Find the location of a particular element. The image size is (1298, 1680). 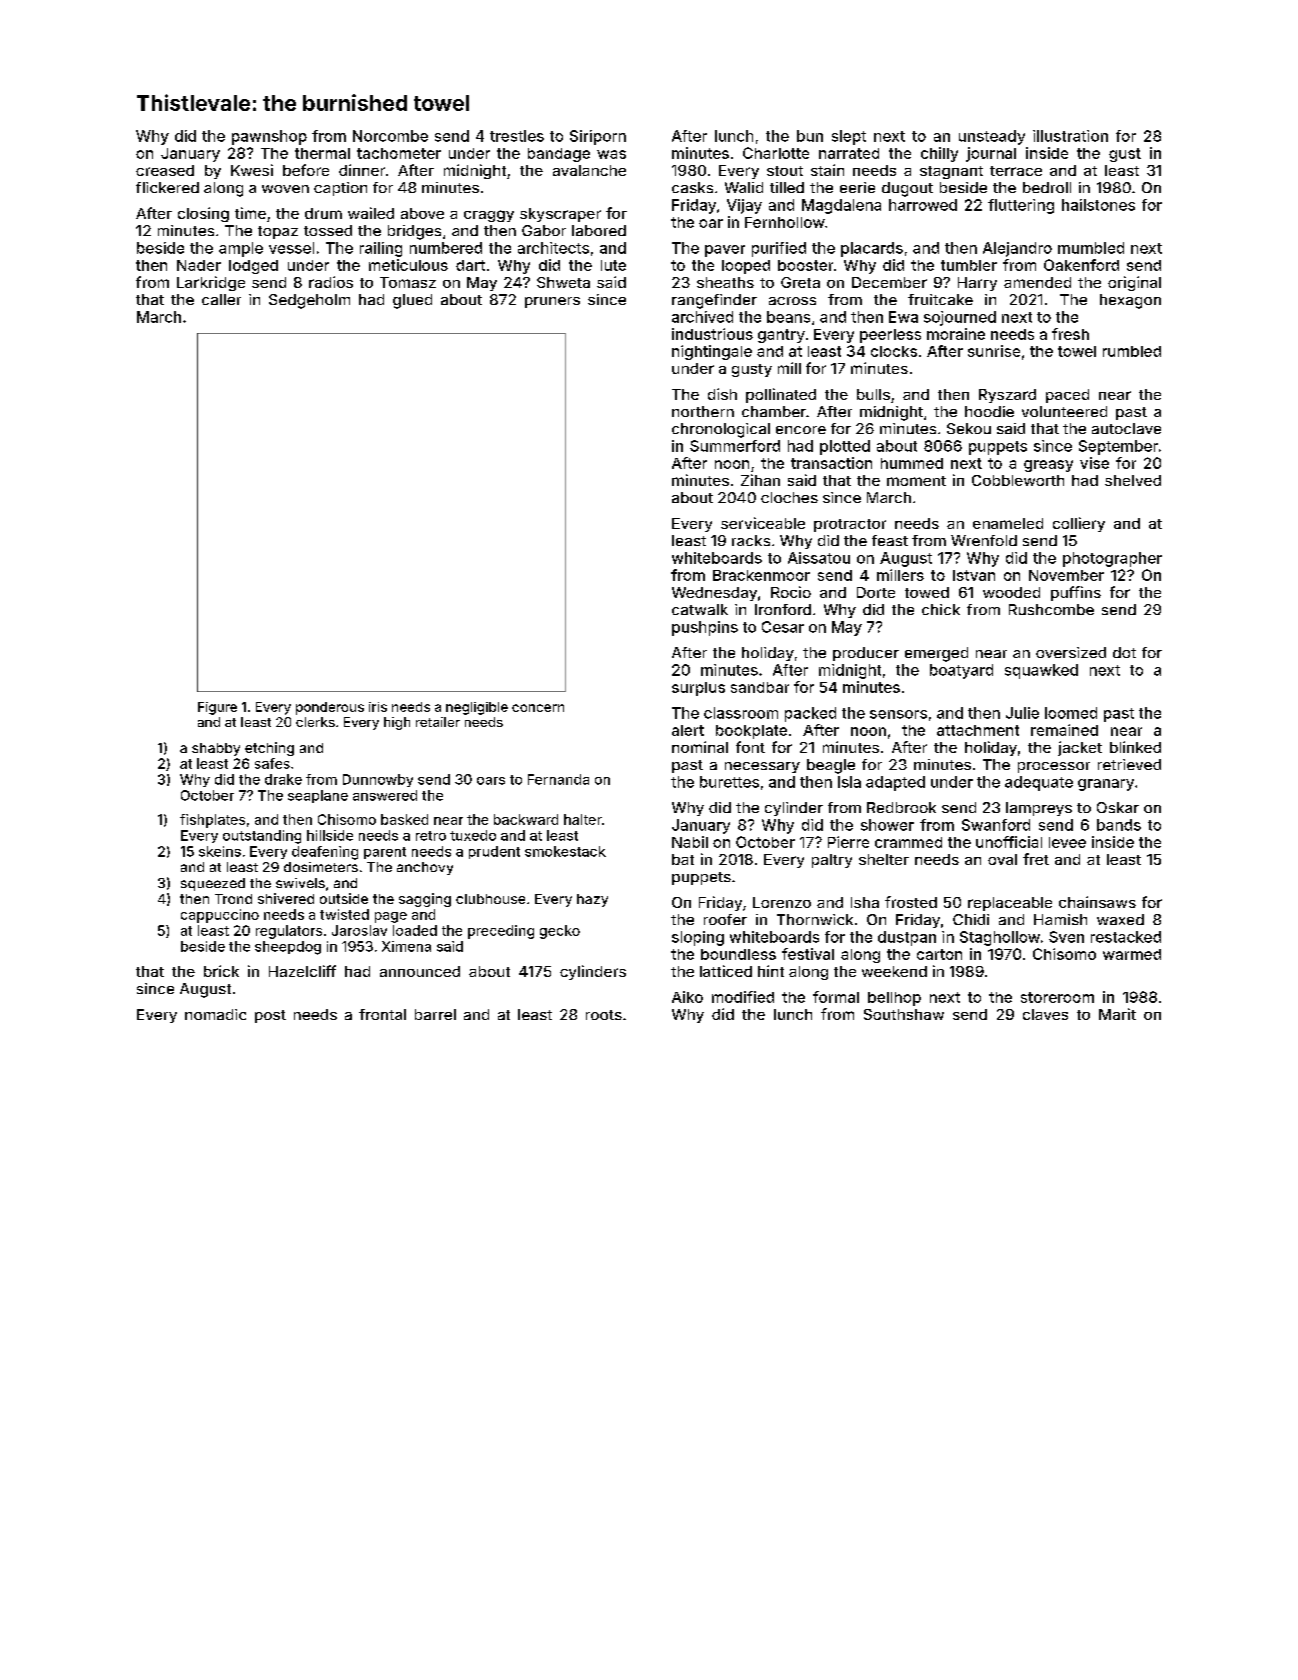

Nader is located at coordinates (199, 265).
